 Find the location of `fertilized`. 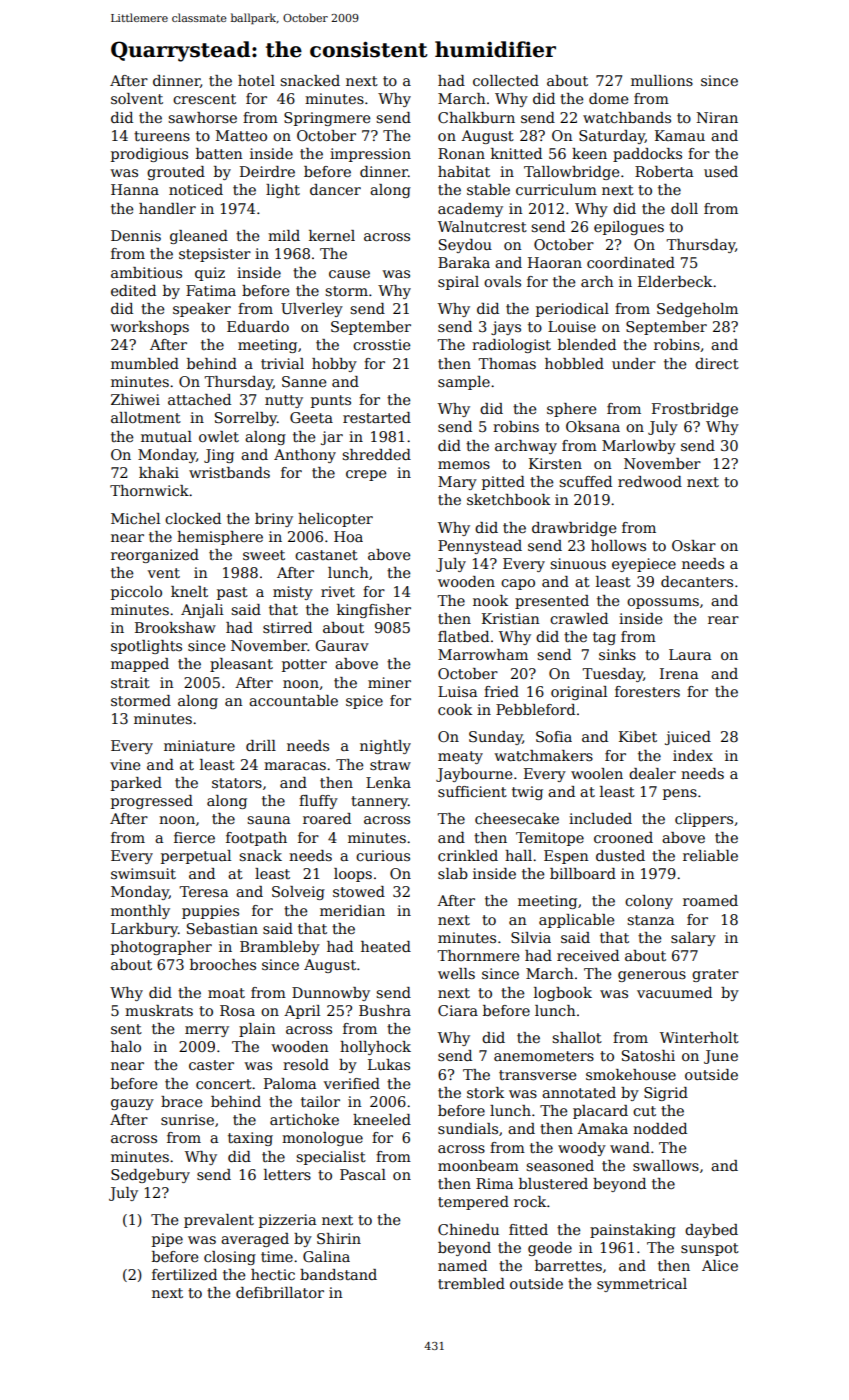

fertilized is located at coordinates (184, 1274).
